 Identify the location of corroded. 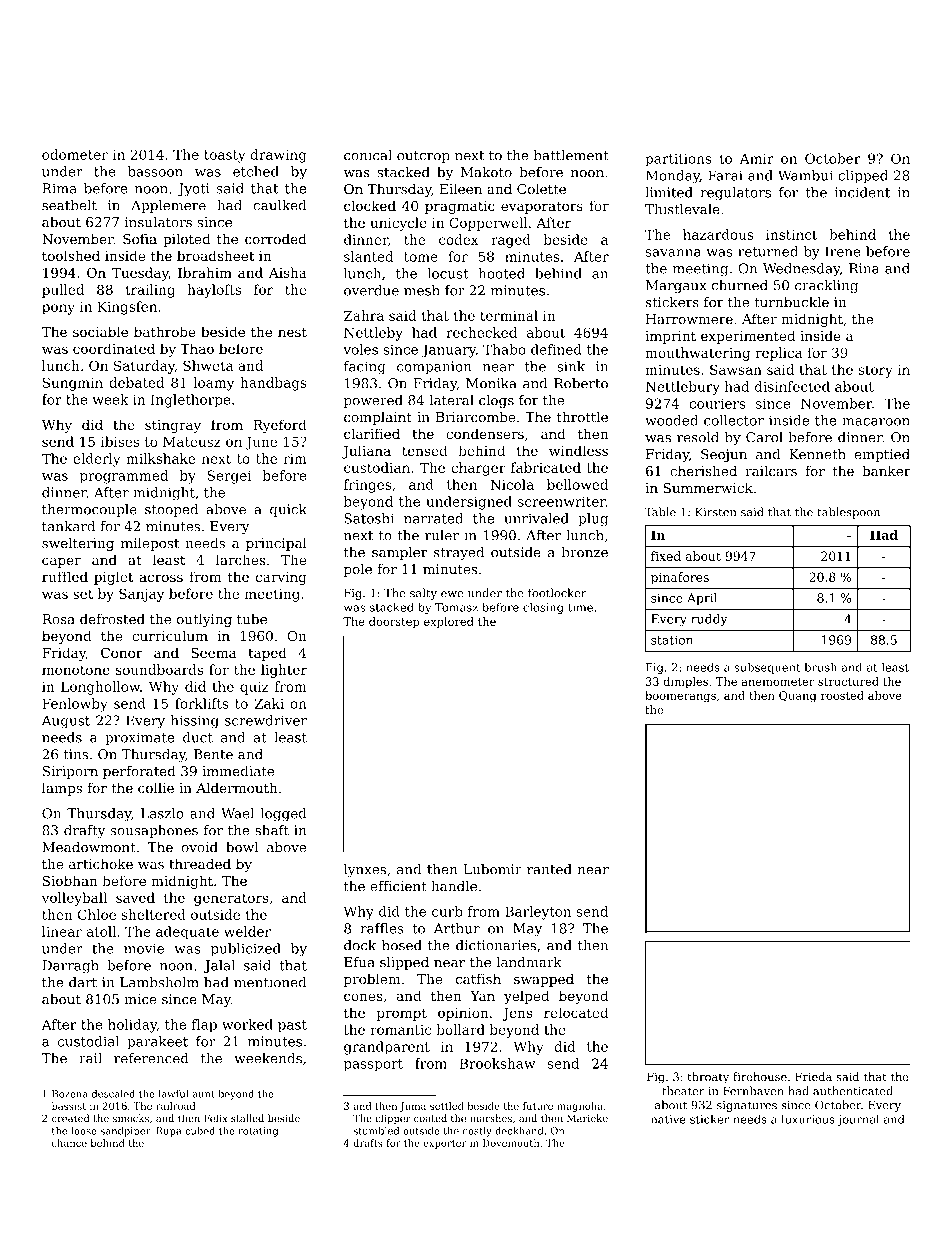
(276, 238).
